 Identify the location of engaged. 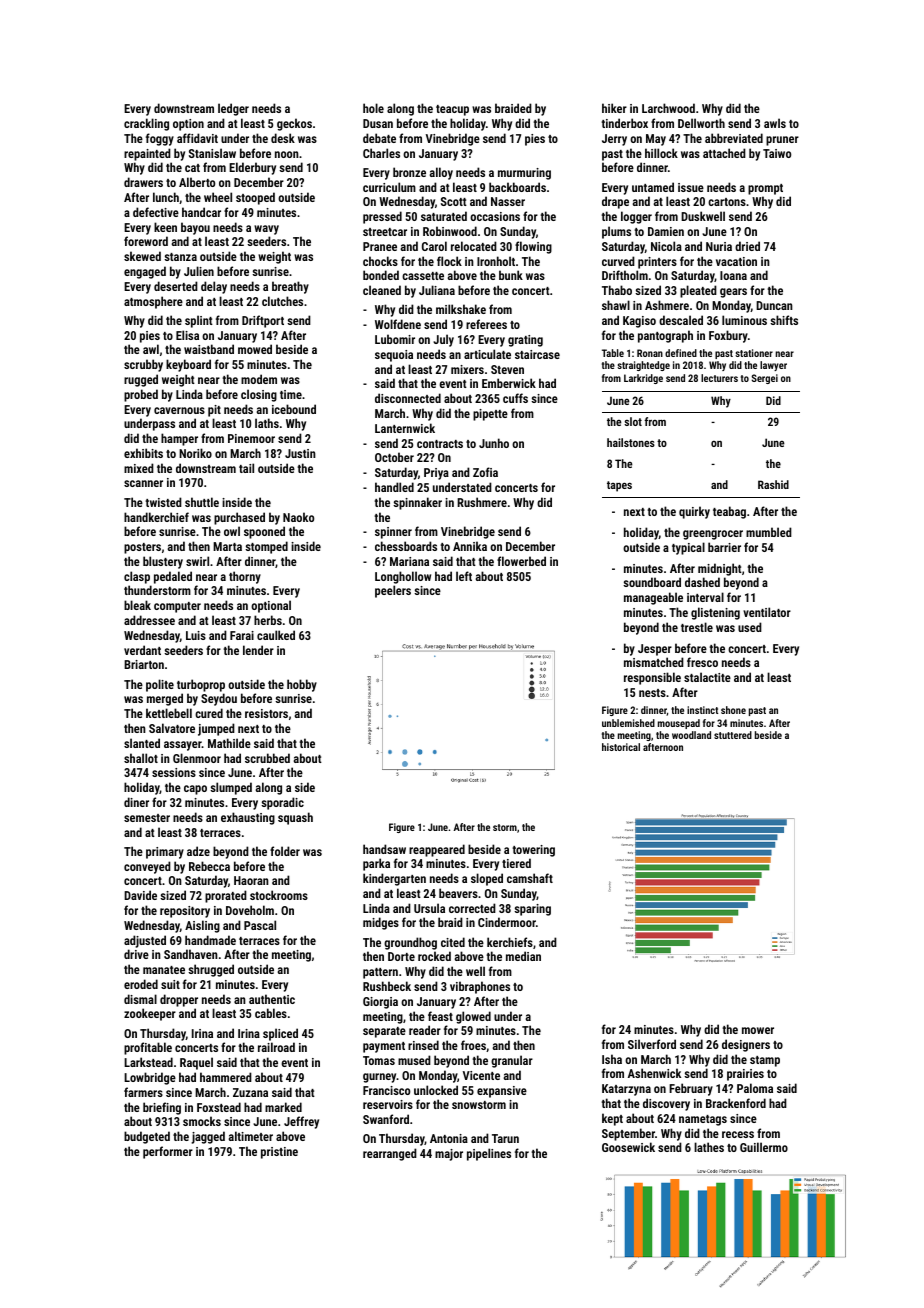
(145, 272).
